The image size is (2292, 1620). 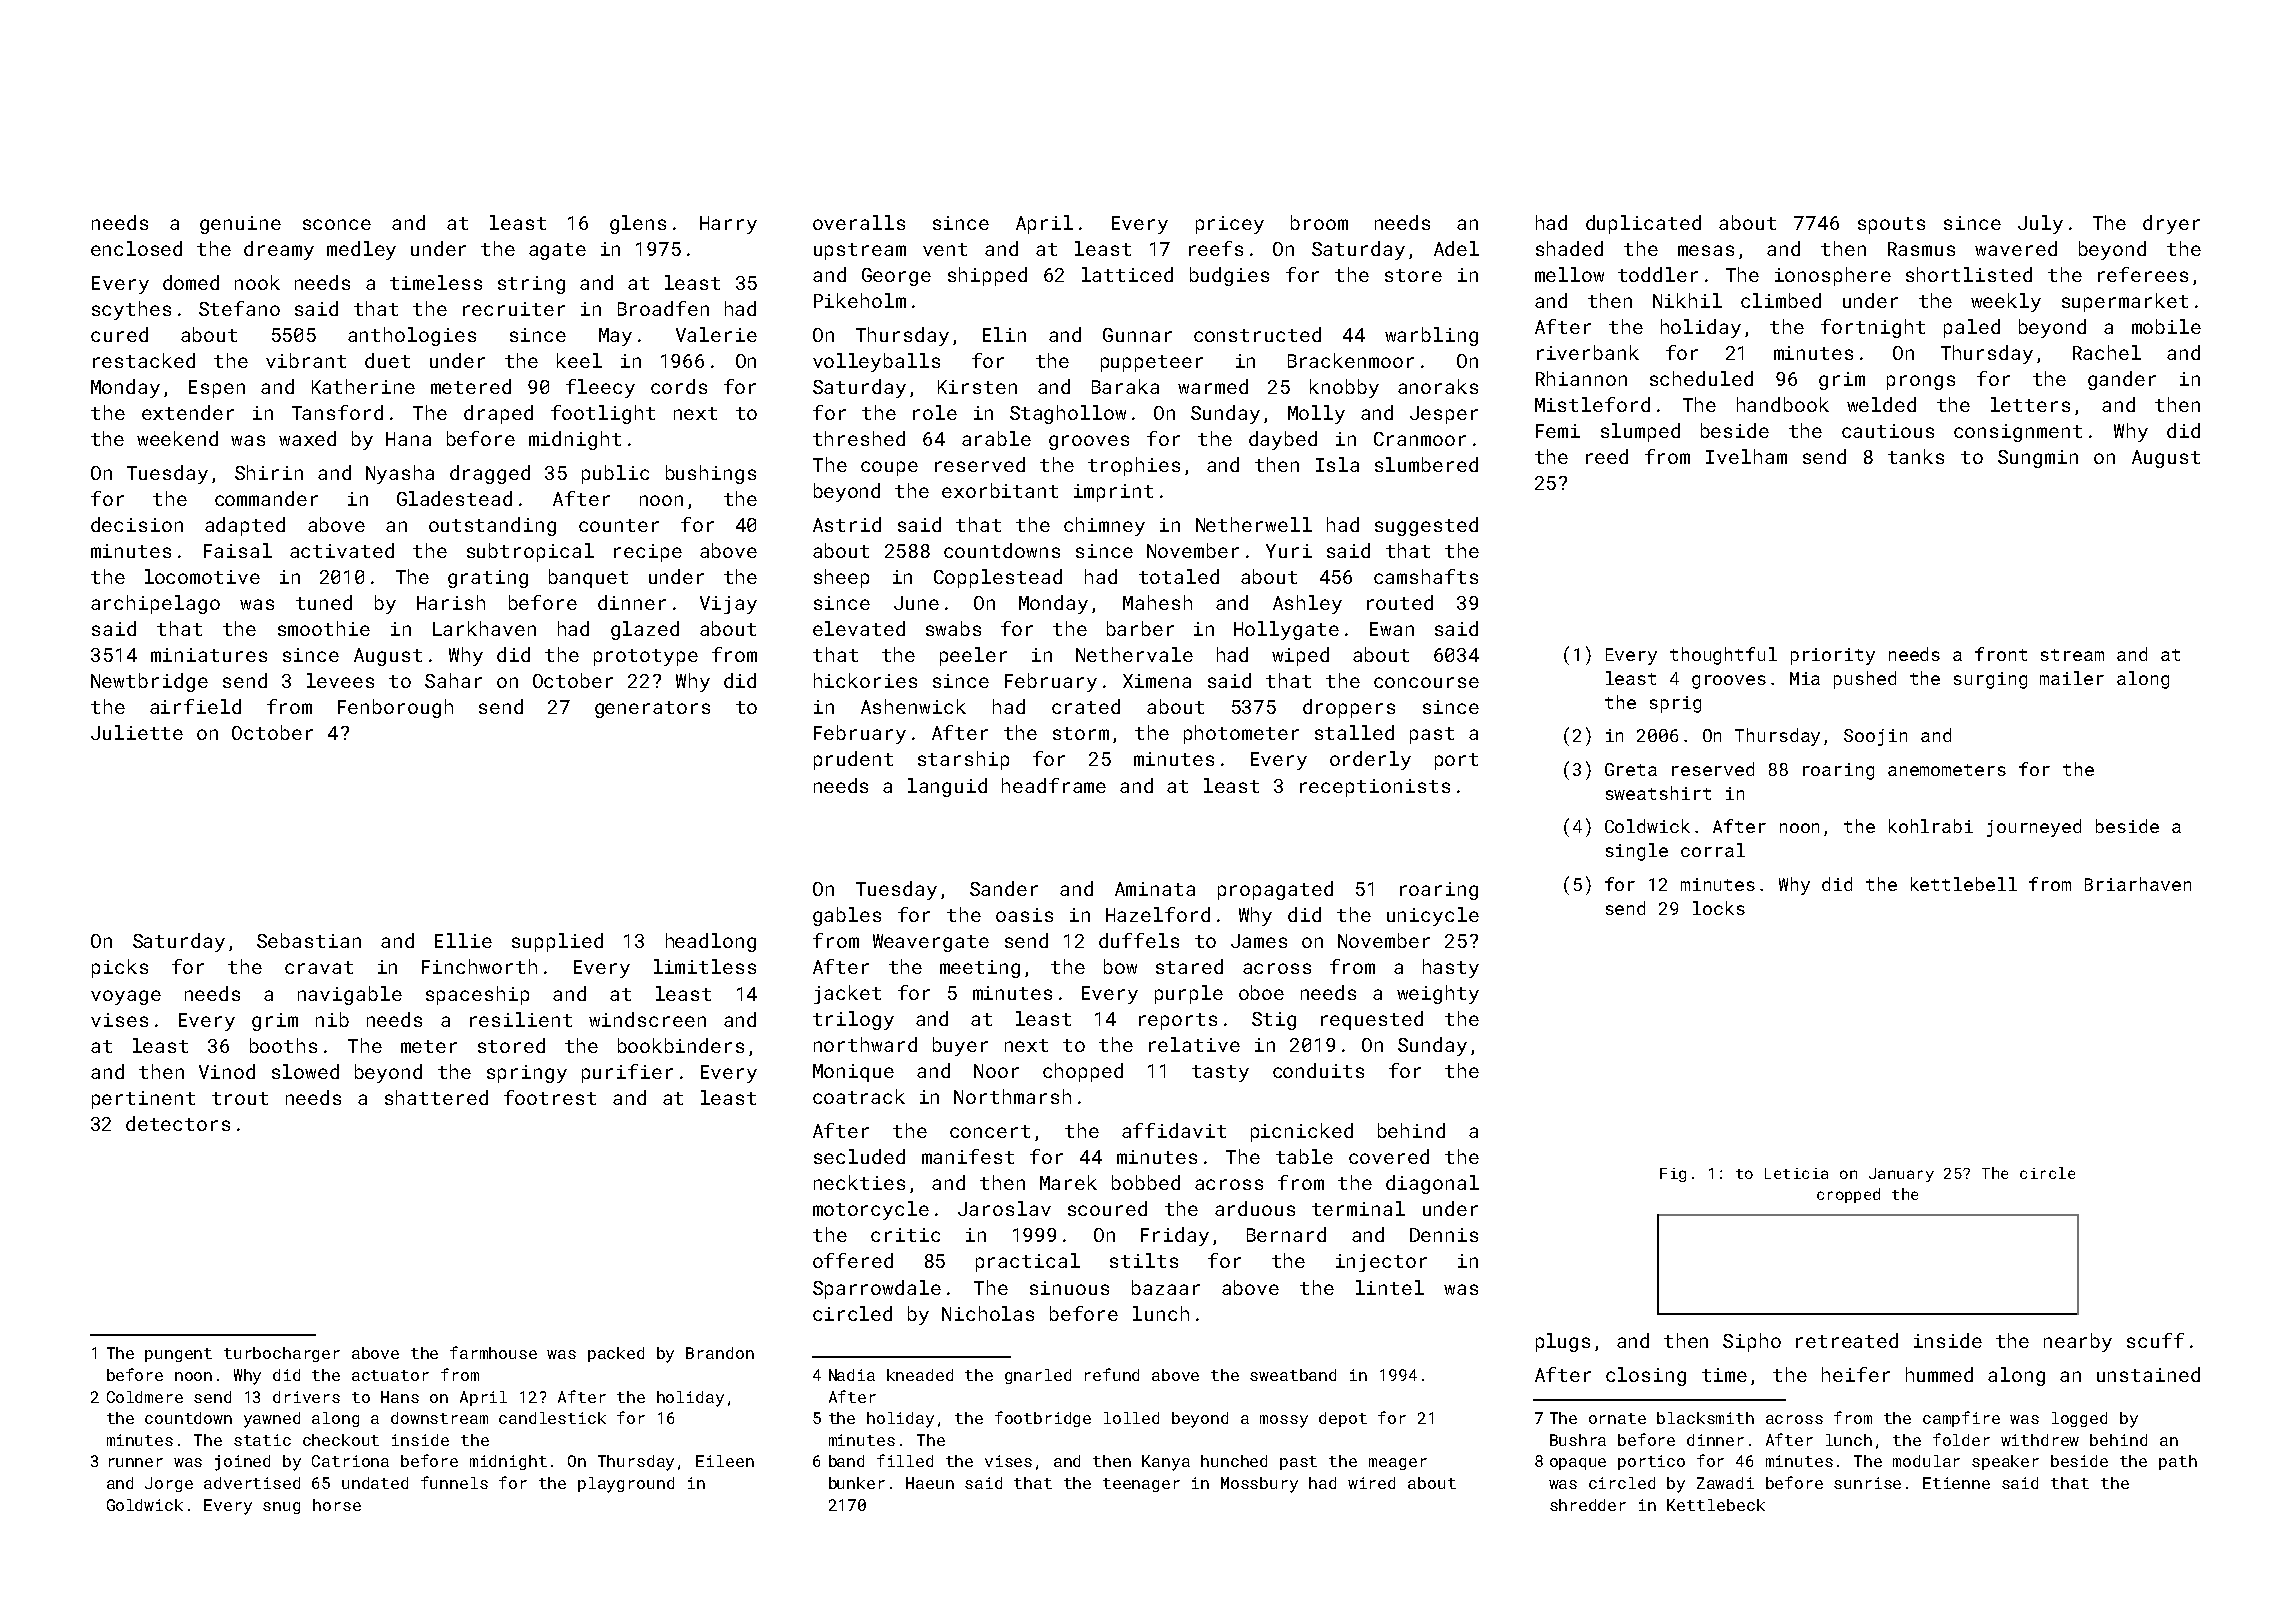 What do you see at coordinates (1304, 1156) in the document?
I see `table` at bounding box center [1304, 1156].
